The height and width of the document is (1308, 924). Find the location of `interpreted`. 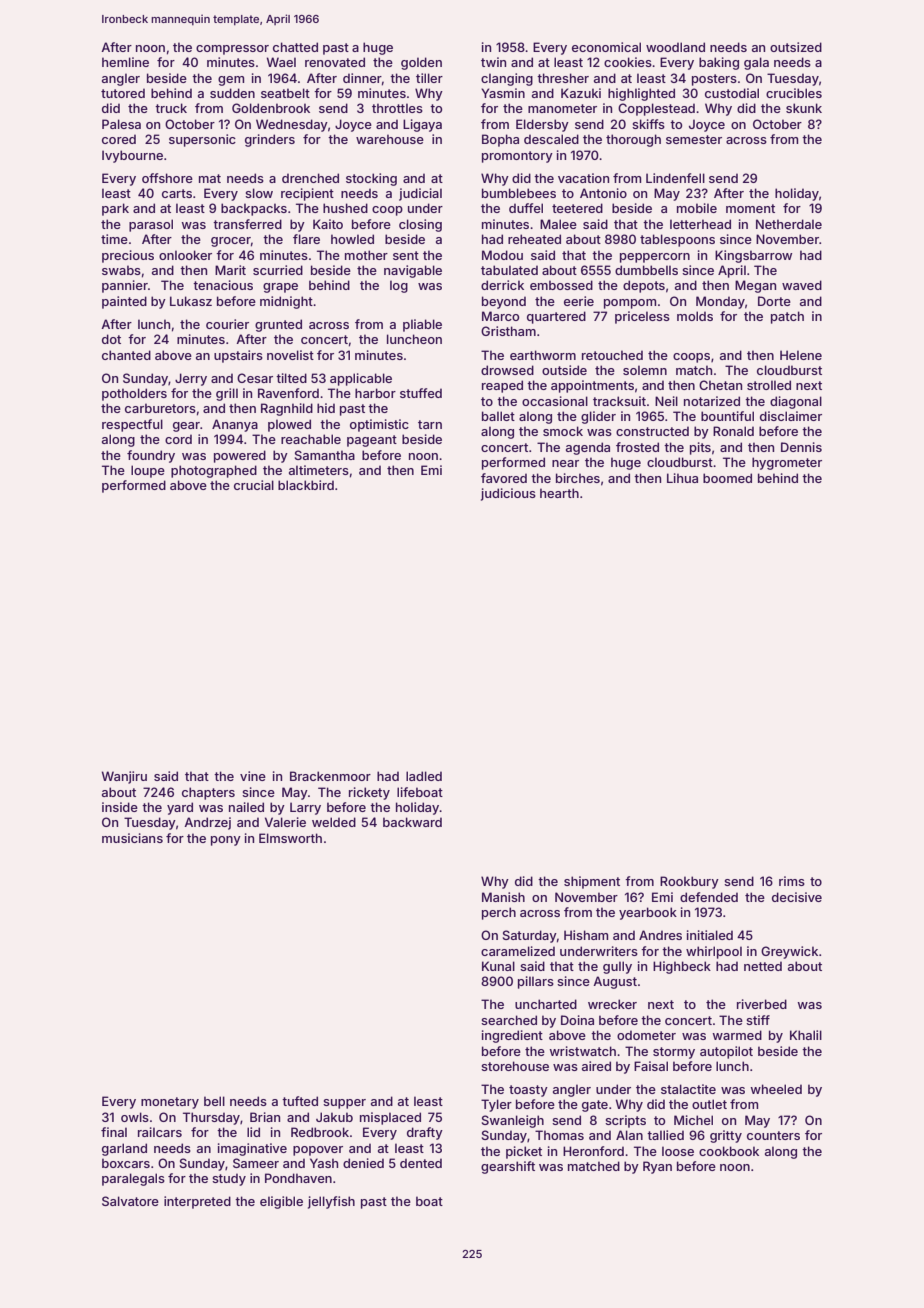

interpreted is located at coordinates (197, 1202).
